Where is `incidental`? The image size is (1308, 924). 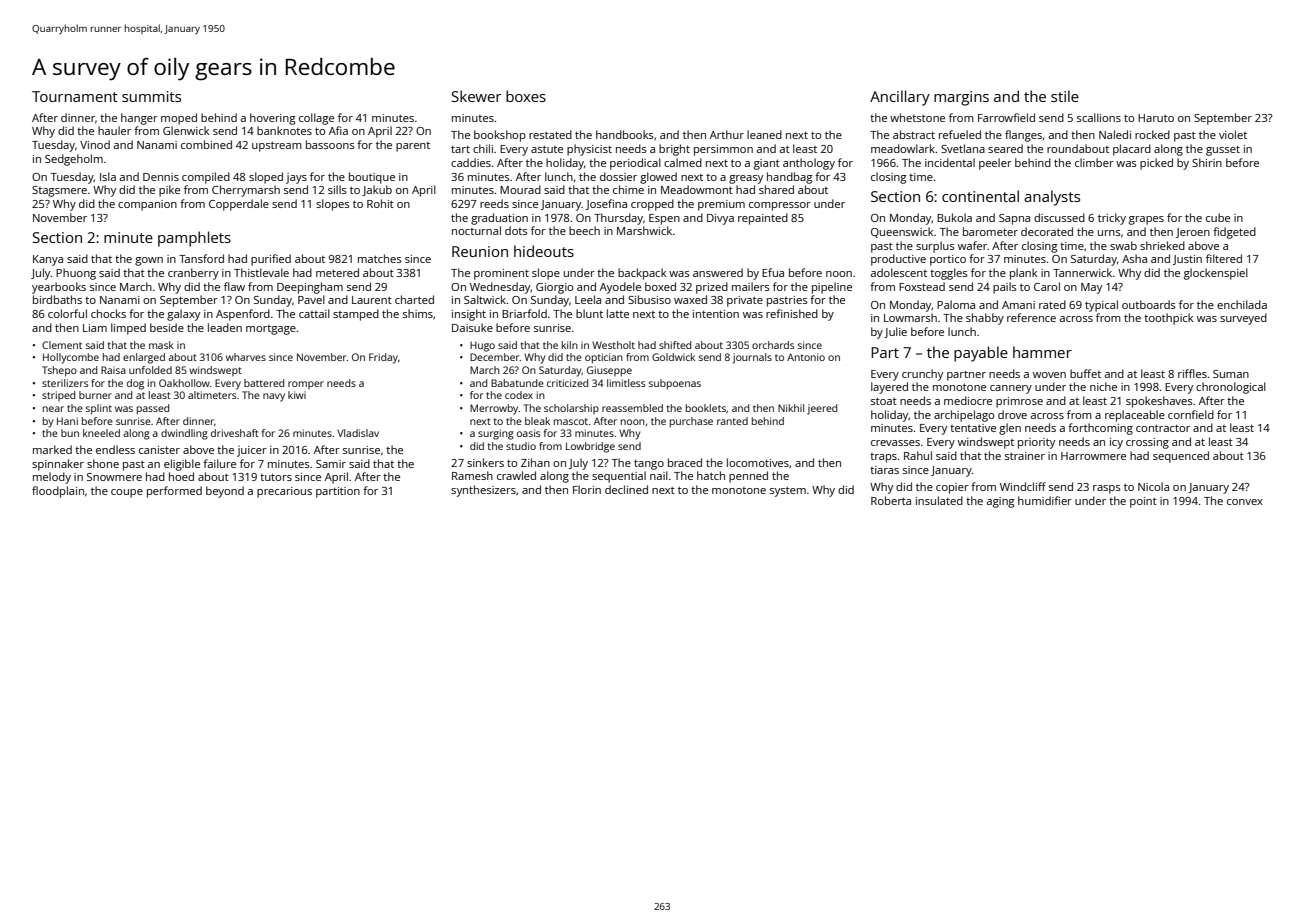
incidental is located at coordinates (950, 162).
